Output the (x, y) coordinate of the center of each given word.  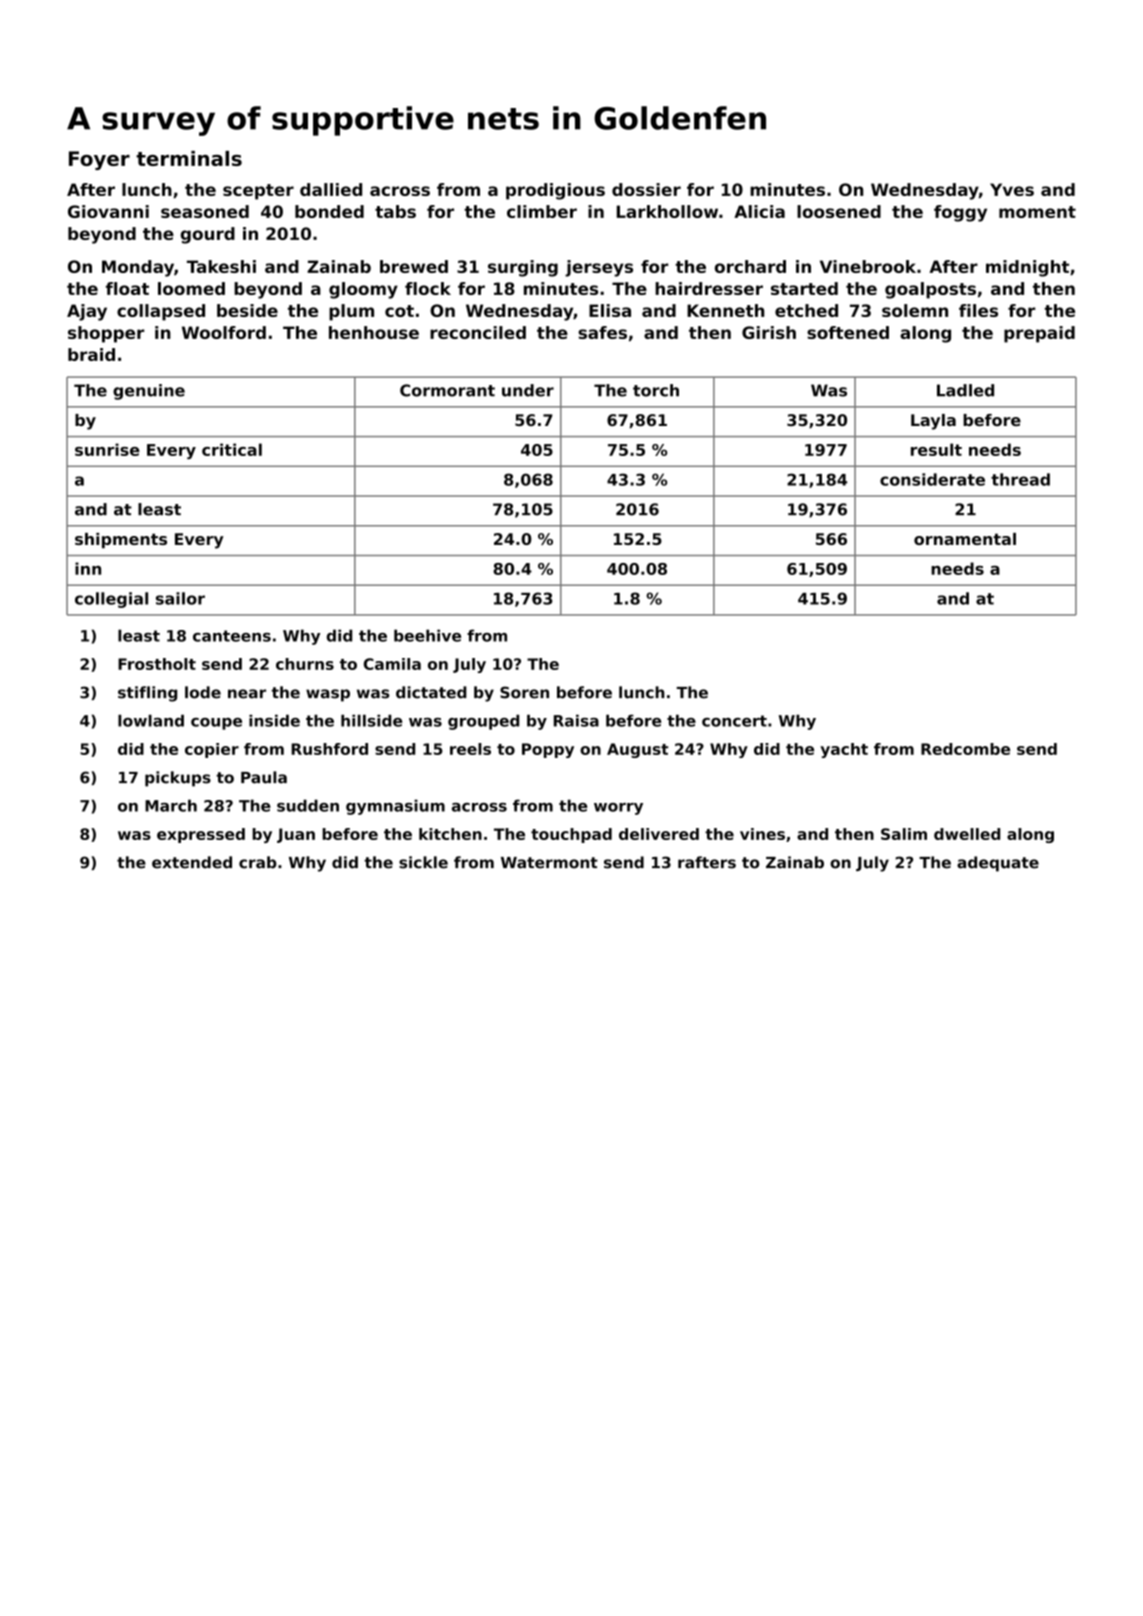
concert (734, 721)
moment (1037, 212)
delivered (659, 834)
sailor (180, 598)
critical (232, 449)
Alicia (759, 211)
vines (762, 834)
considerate (932, 479)
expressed (201, 835)
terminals (189, 158)
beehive (427, 635)
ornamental (965, 539)
